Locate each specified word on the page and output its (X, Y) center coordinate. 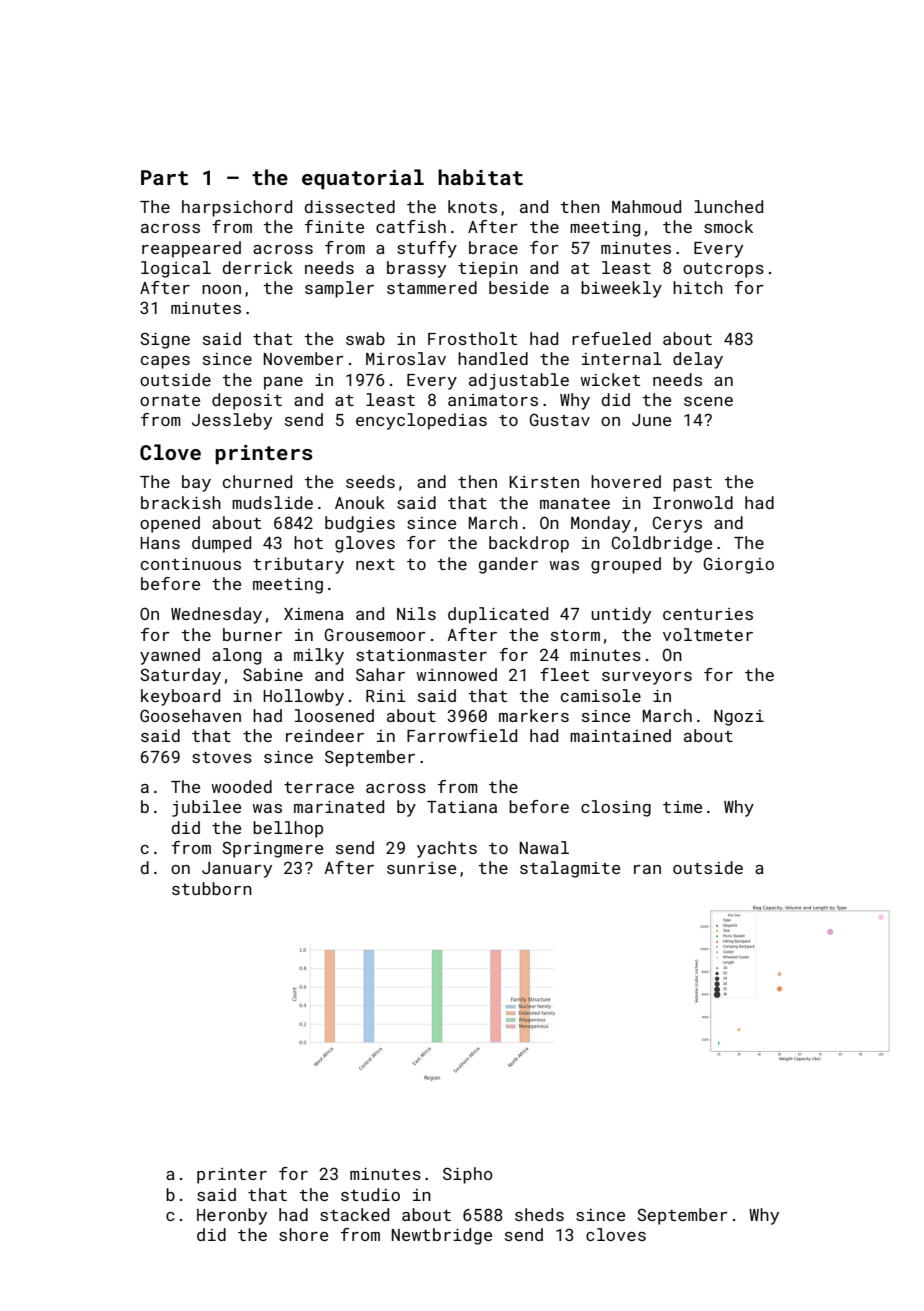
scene (708, 401)
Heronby (232, 1216)
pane (283, 383)
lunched (728, 206)
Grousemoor (375, 634)
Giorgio (738, 565)
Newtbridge (442, 1236)
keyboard (180, 697)
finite (334, 226)
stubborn (212, 888)
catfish (411, 226)
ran (647, 869)
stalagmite (570, 869)
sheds (539, 1214)
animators (493, 400)
